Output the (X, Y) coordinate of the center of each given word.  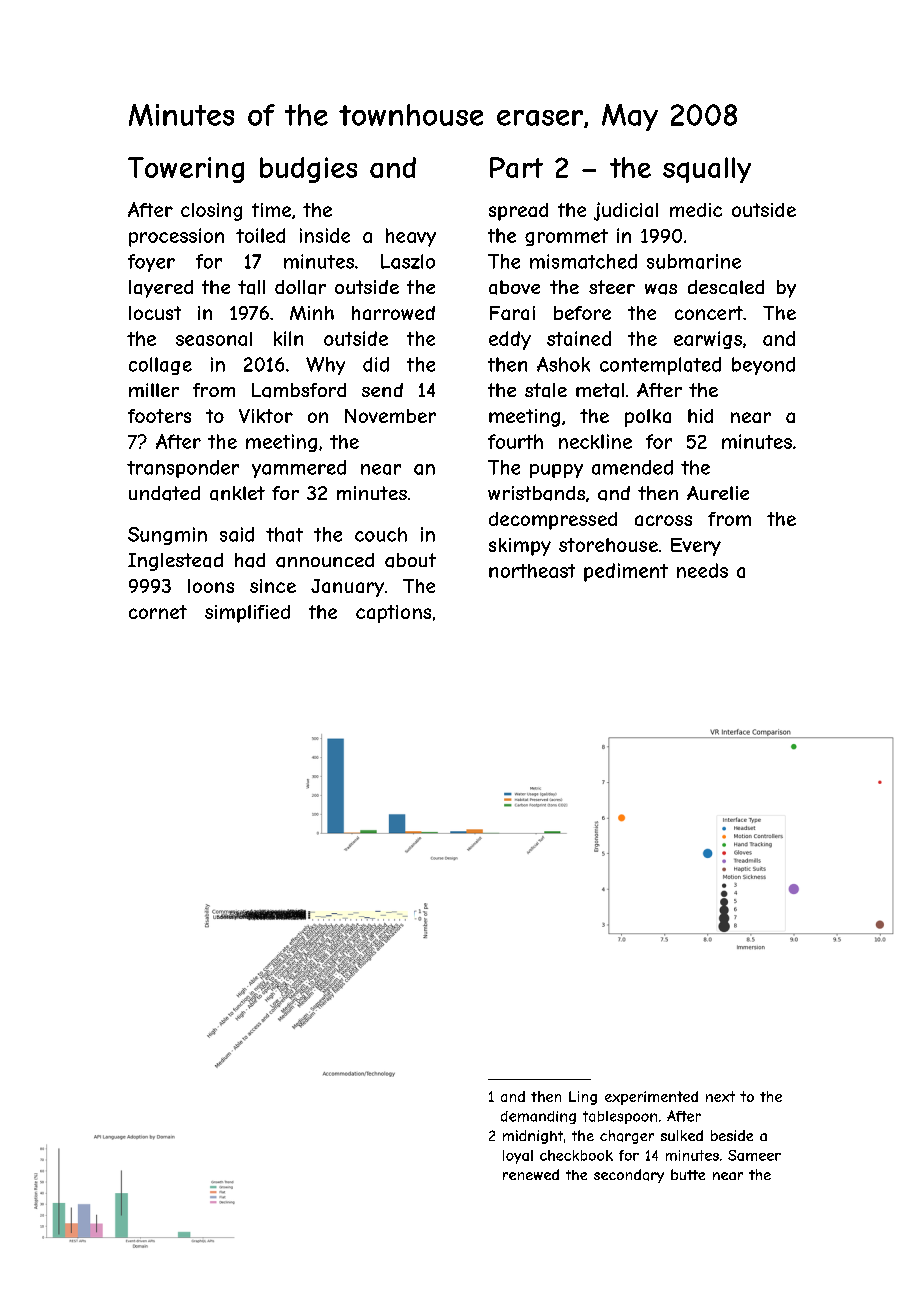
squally (707, 170)
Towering (186, 170)
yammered (299, 469)
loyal (518, 1157)
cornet (158, 612)
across (663, 520)
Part (516, 167)
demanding (538, 1117)
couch (381, 534)
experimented (651, 1098)
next (720, 1096)
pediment (626, 572)
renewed (531, 1174)
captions (393, 614)
